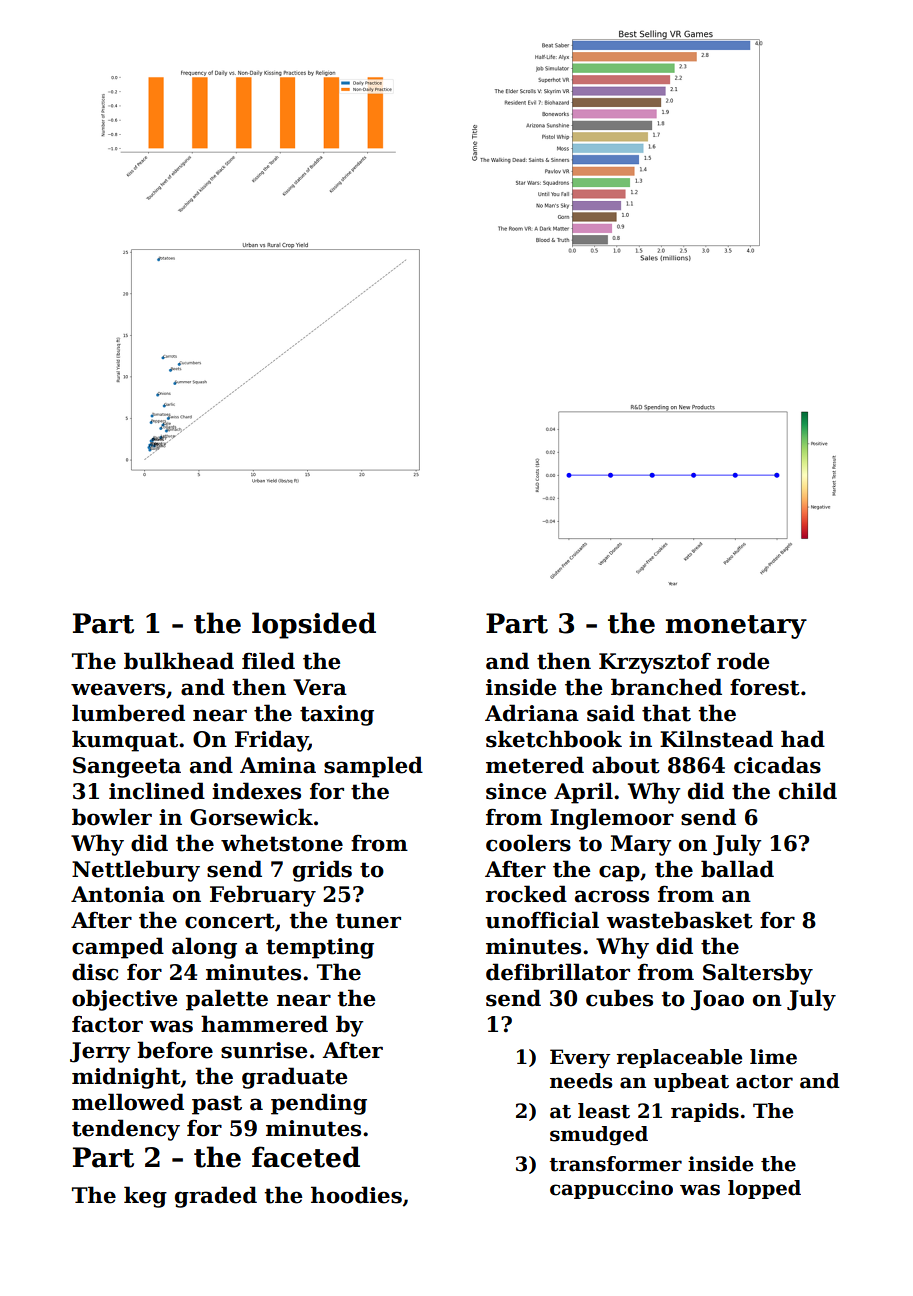 The height and width of the screenshot is (1296, 913). I want to click on lopped, so click(764, 1189).
